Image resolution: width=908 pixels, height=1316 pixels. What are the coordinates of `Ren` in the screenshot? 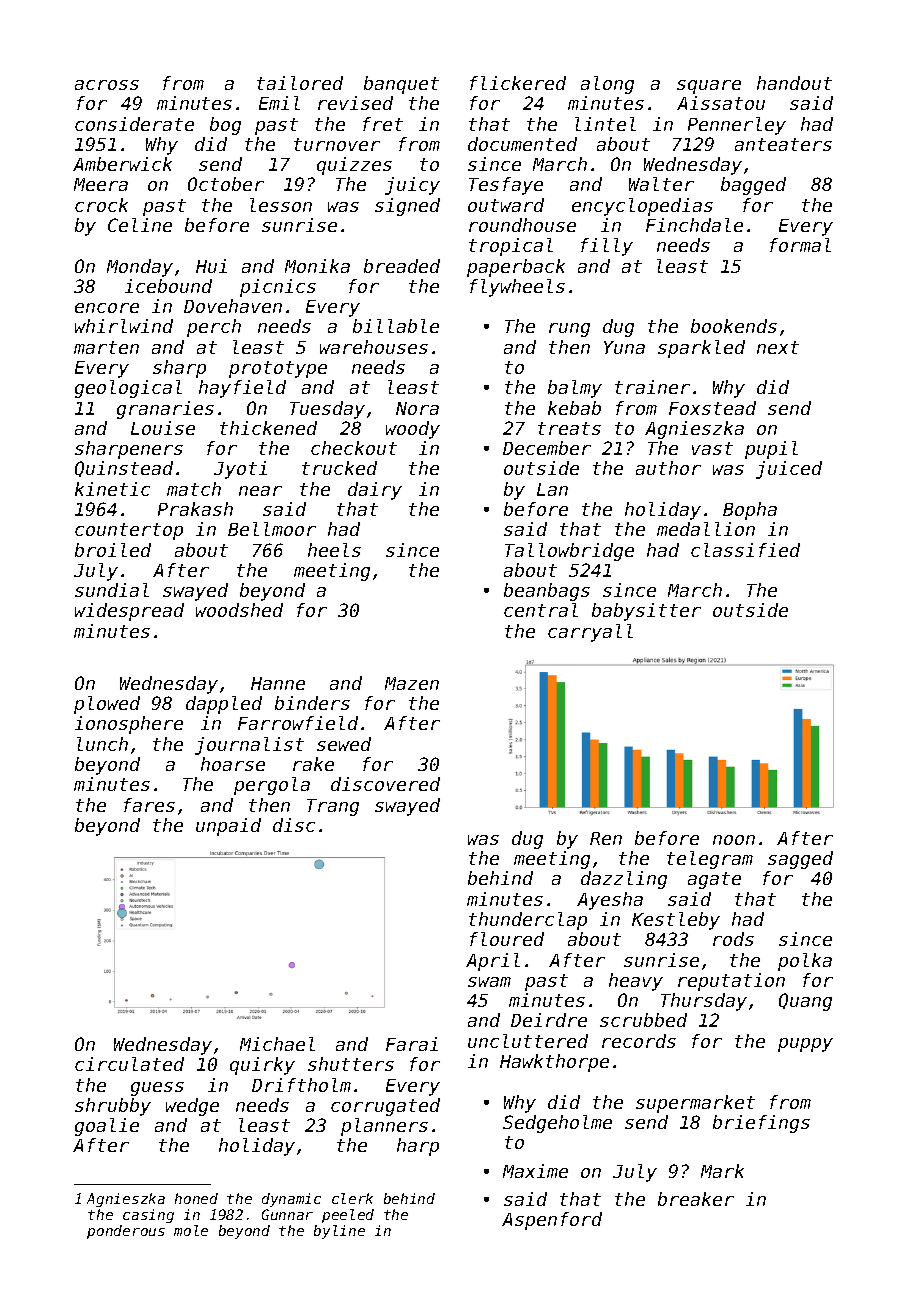 It's located at (606, 838).
